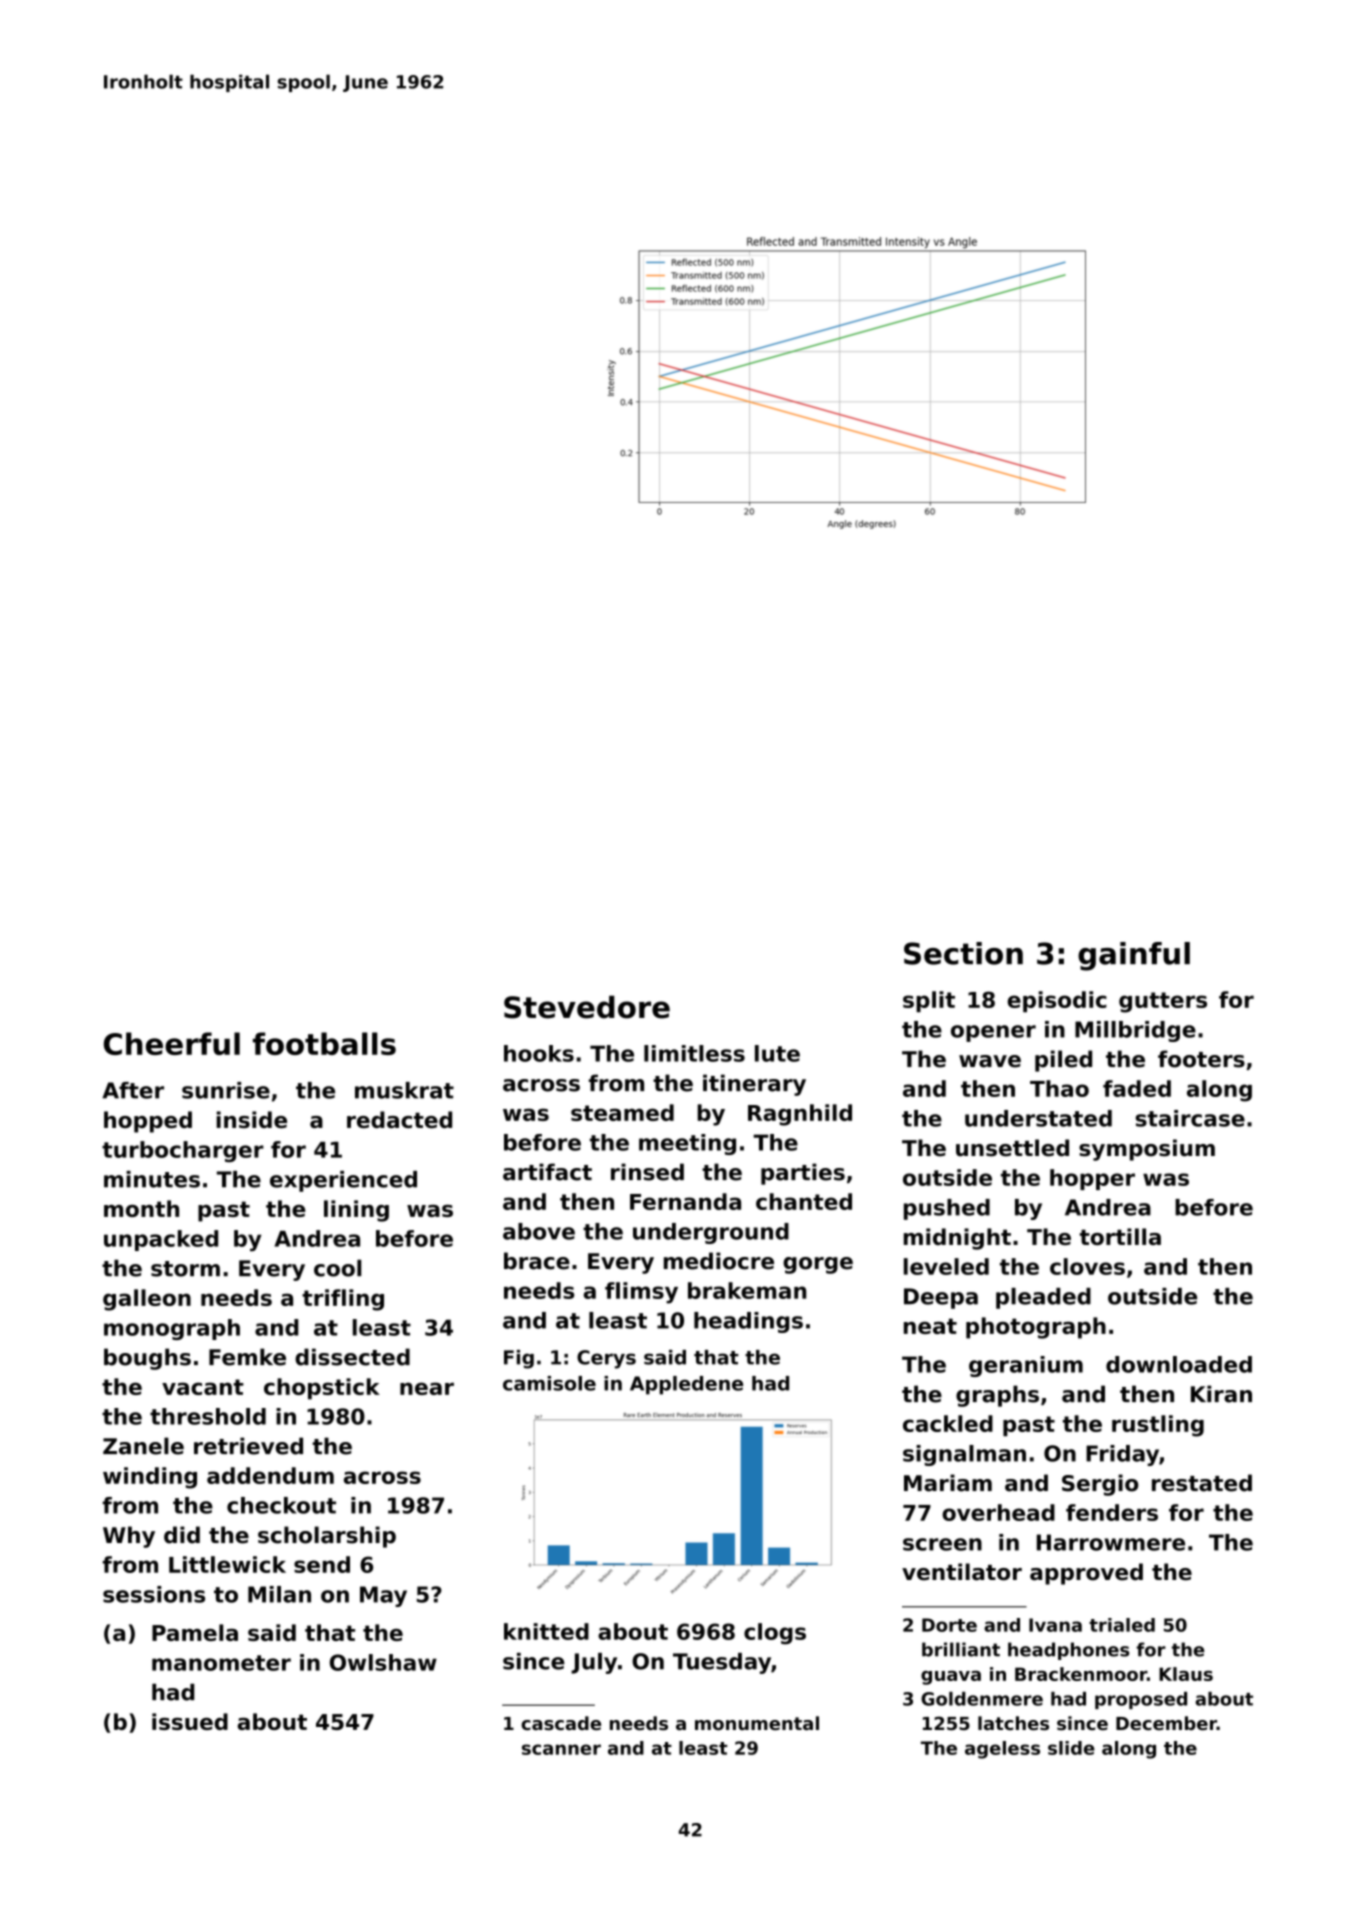 This image has height=1918, width=1356. I want to click on scanner, so click(561, 1749).
